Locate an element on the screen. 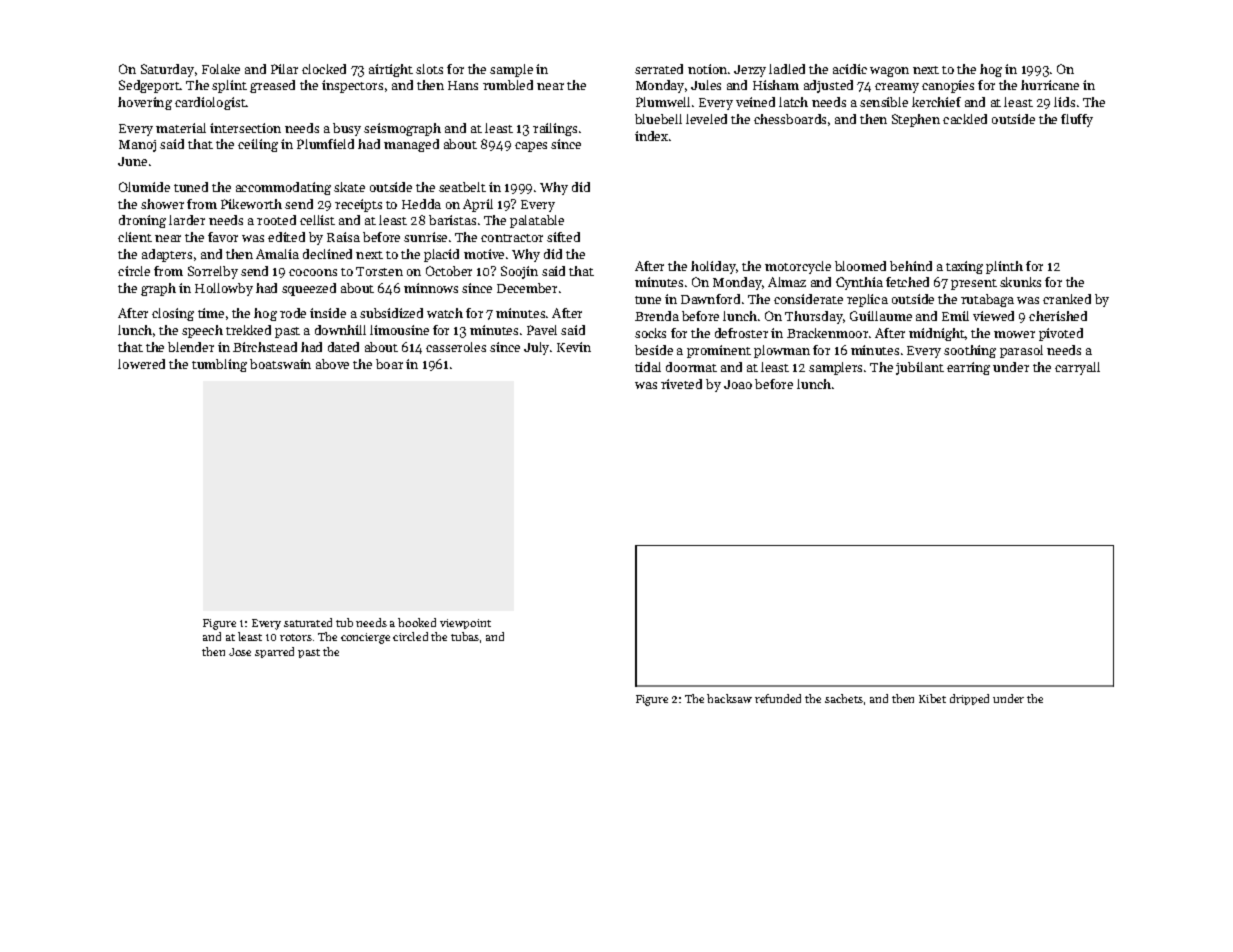  jubilant is located at coordinates (920, 368).
